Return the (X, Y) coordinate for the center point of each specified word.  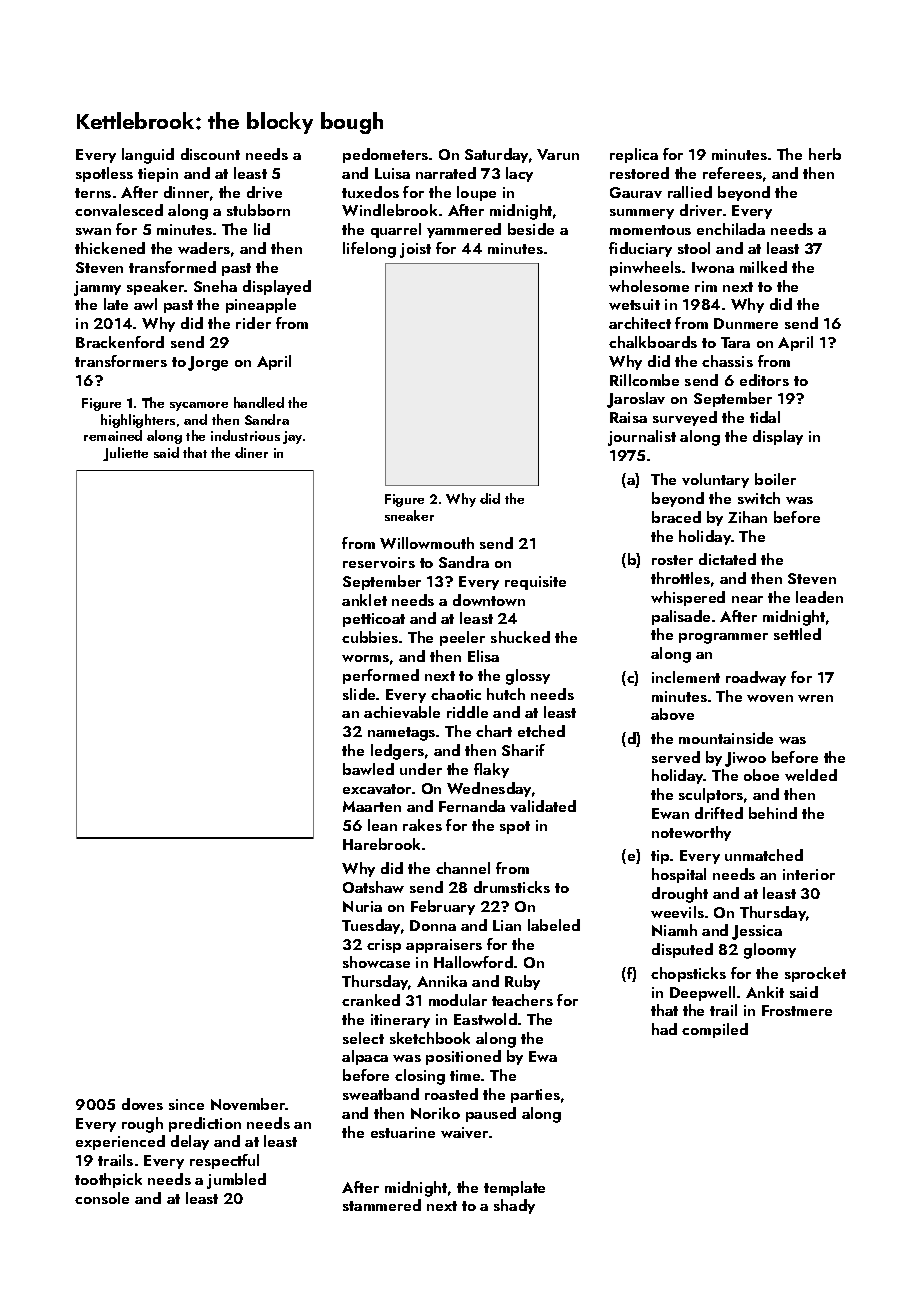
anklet (364, 600)
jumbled (236, 1181)
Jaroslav (636, 400)
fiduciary (640, 249)
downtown (489, 600)
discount (210, 154)
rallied (690, 192)
